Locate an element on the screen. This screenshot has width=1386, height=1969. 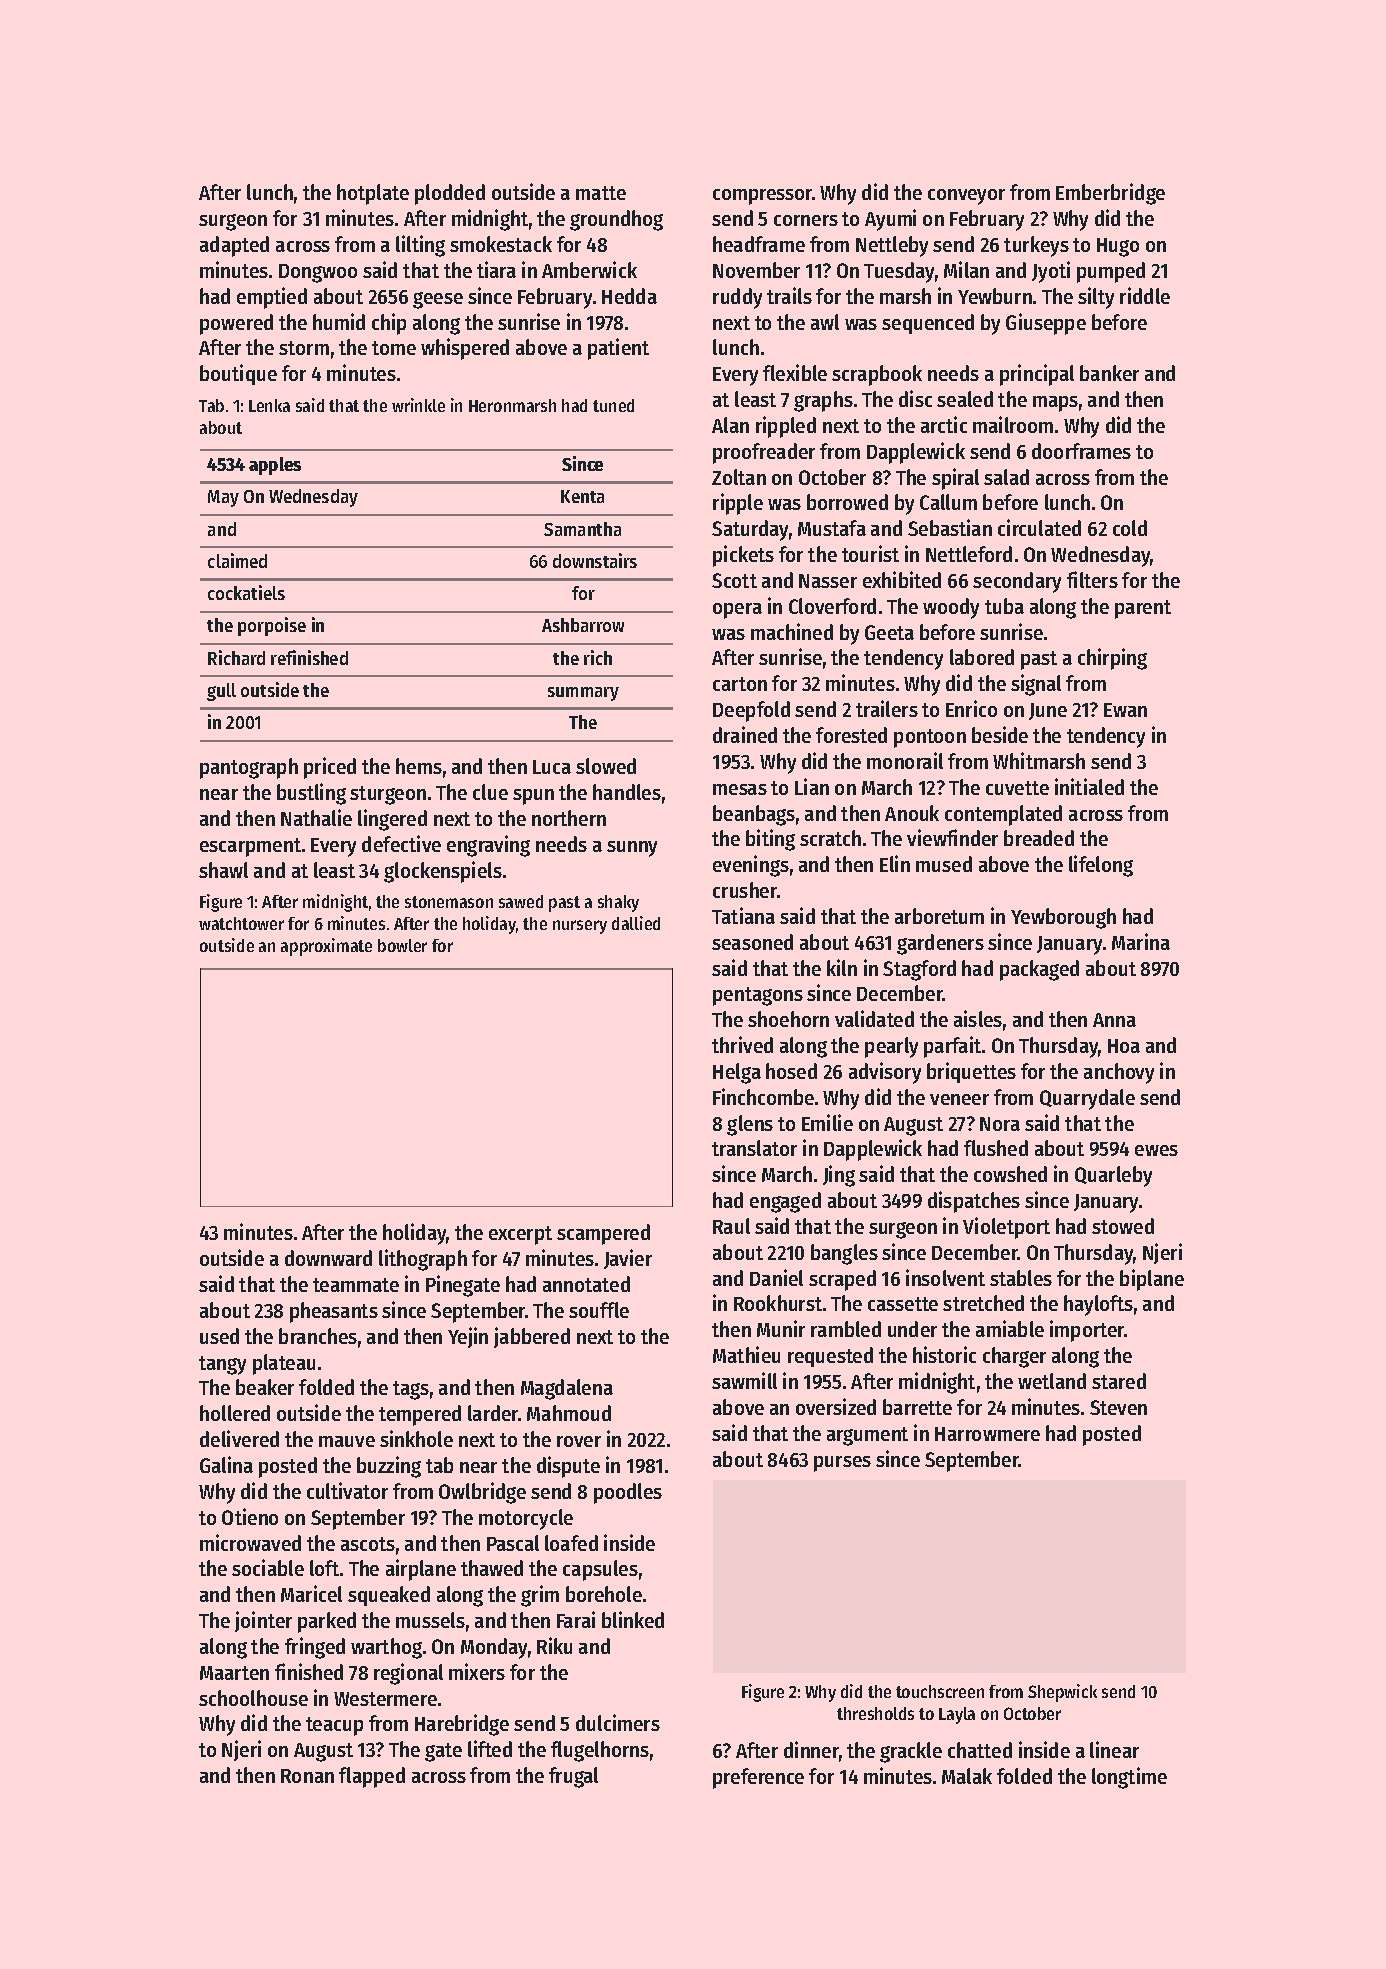
hotplate is located at coordinates (373, 194).
